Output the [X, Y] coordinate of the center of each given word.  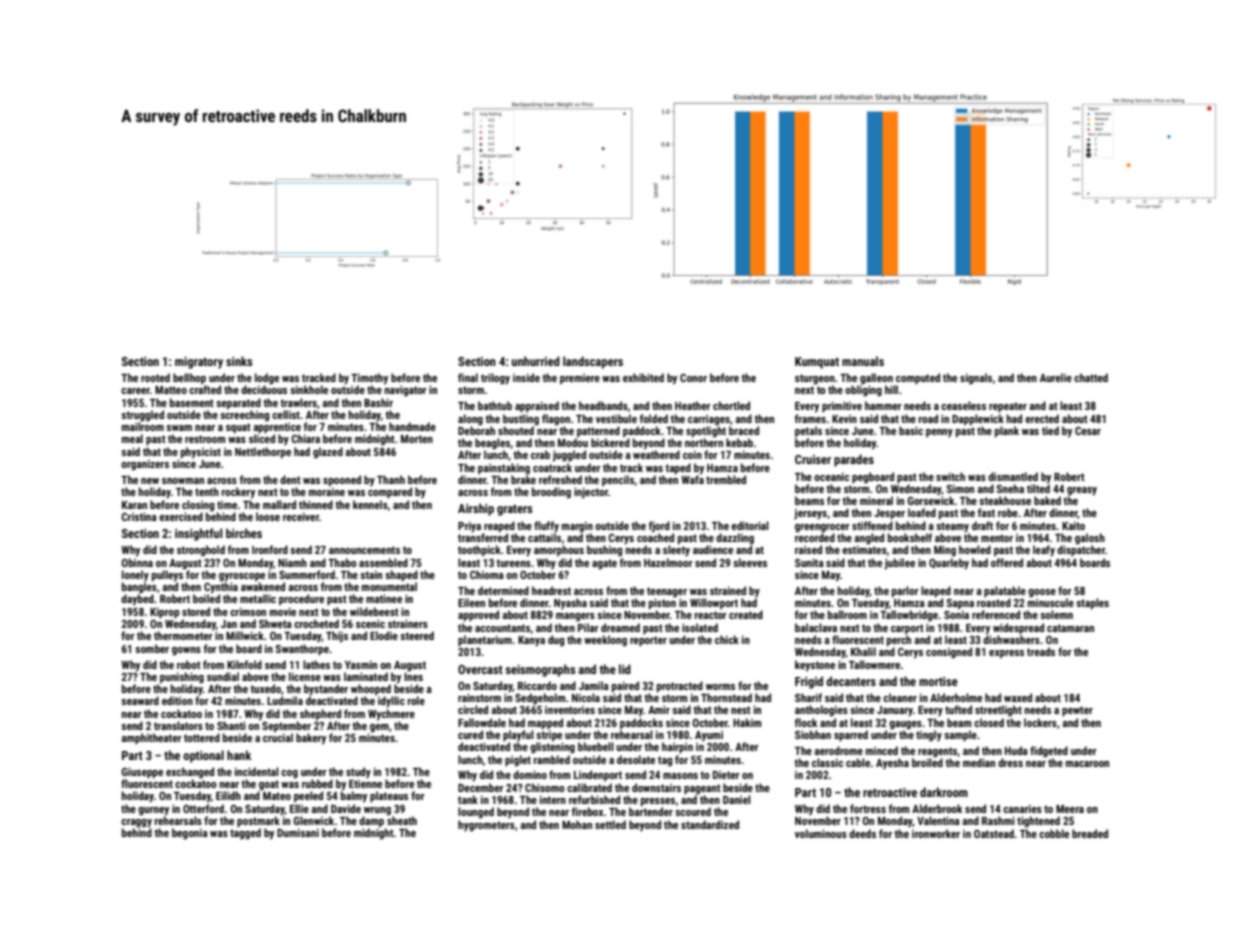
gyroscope [242, 577]
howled [975, 549]
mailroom [143, 426]
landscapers [593, 362]
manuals [863, 361]
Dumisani [298, 833]
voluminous [821, 833]
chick [727, 639]
